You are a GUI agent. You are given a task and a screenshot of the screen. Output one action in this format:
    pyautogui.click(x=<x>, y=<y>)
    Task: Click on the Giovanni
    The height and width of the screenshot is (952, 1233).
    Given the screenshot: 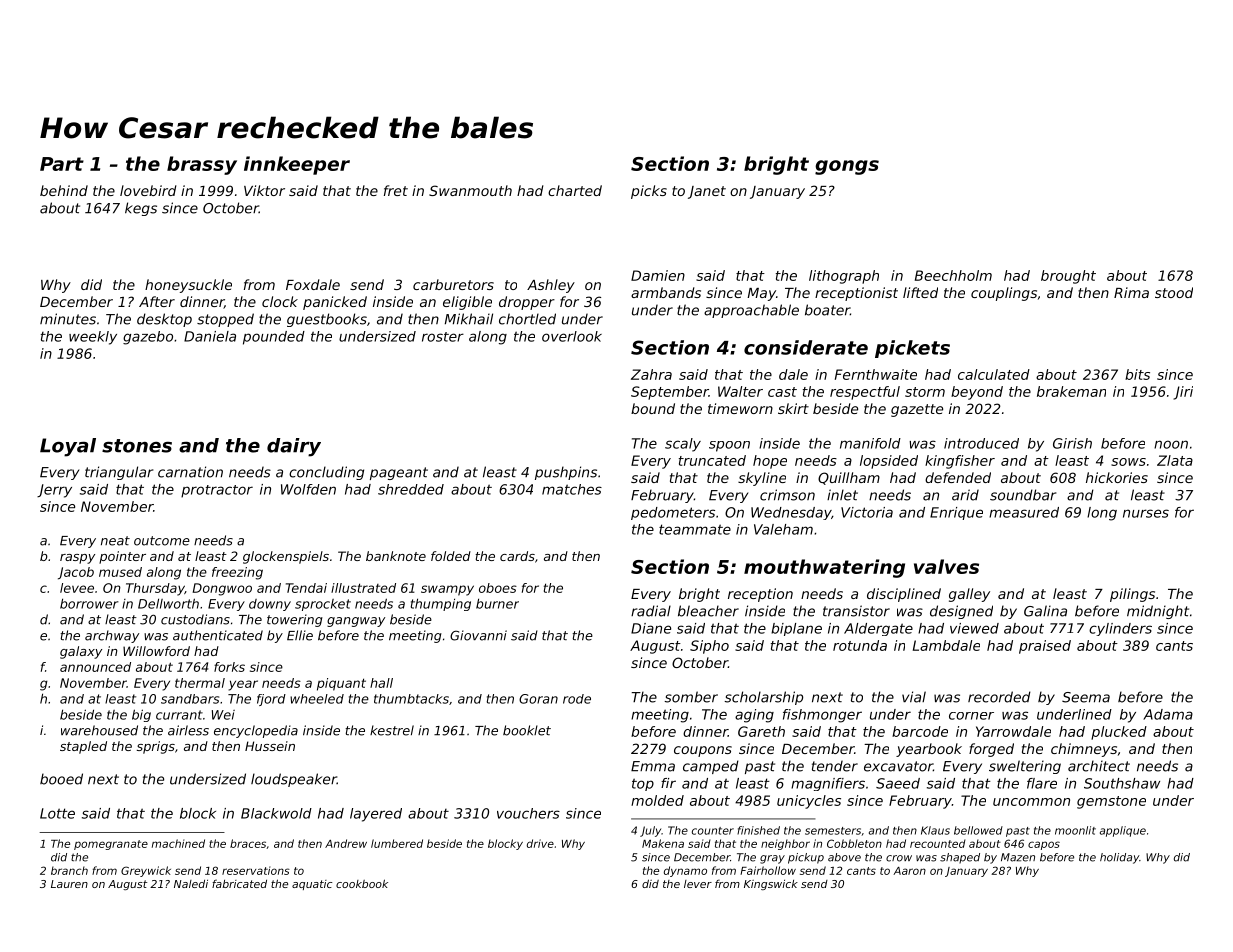 What is the action you would take?
    pyautogui.click(x=478, y=635)
